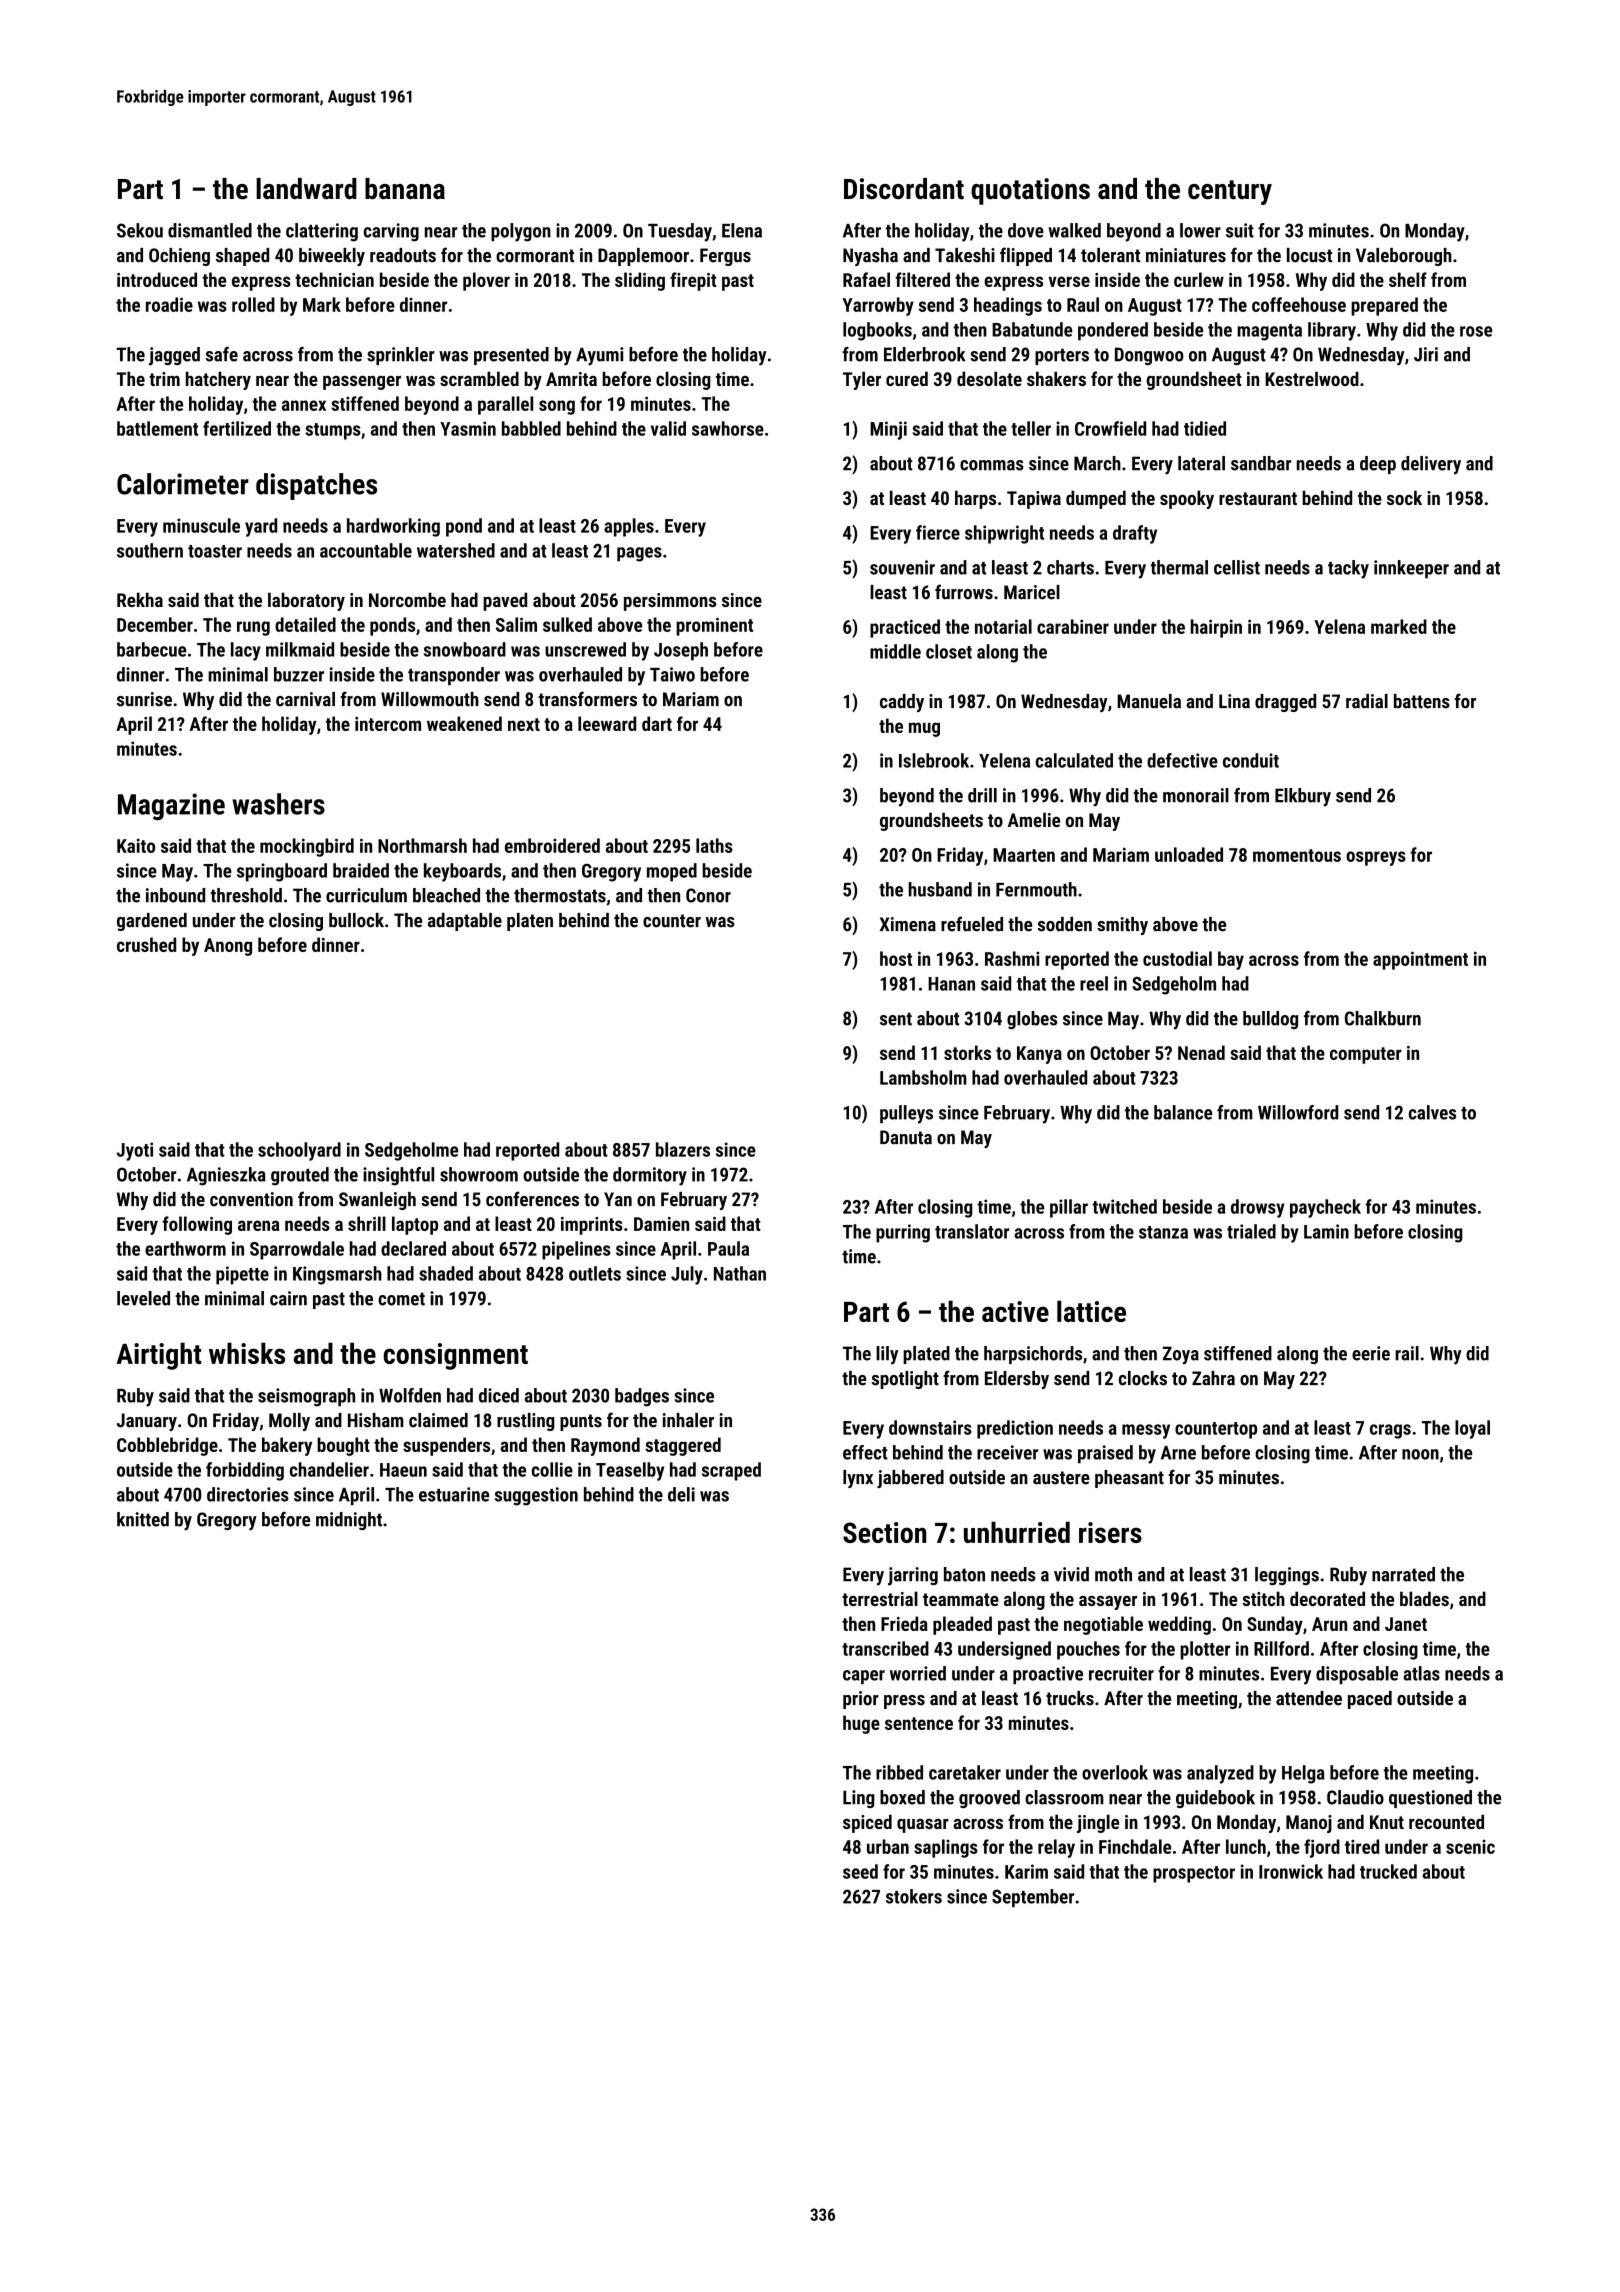 This screenshot has width=1620, height=2292. Describe the element at coordinates (1411, 569) in the screenshot. I see `innkeeper` at that location.
